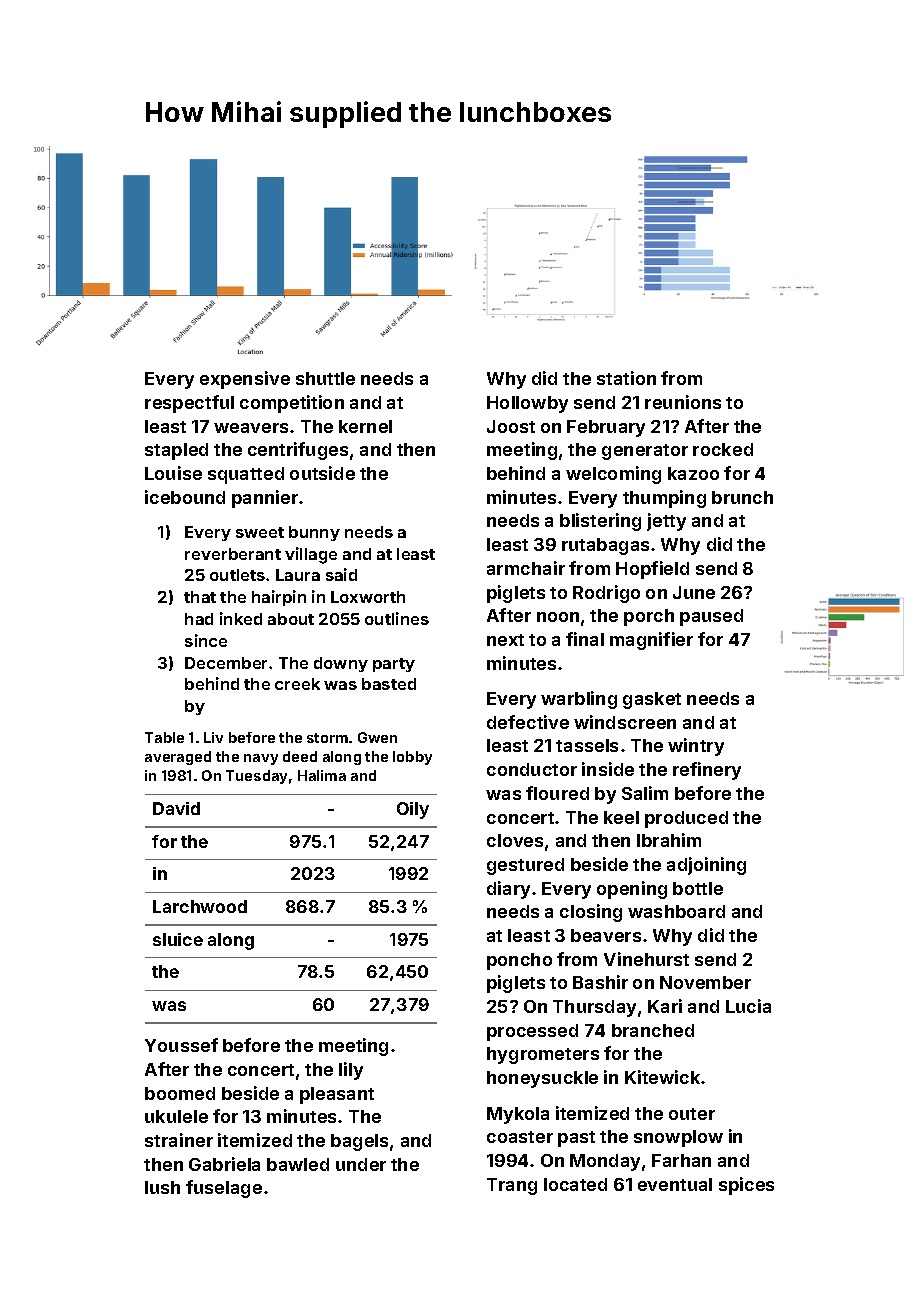 The height and width of the screenshot is (1314, 924). What do you see at coordinates (626, 378) in the screenshot?
I see `station` at bounding box center [626, 378].
